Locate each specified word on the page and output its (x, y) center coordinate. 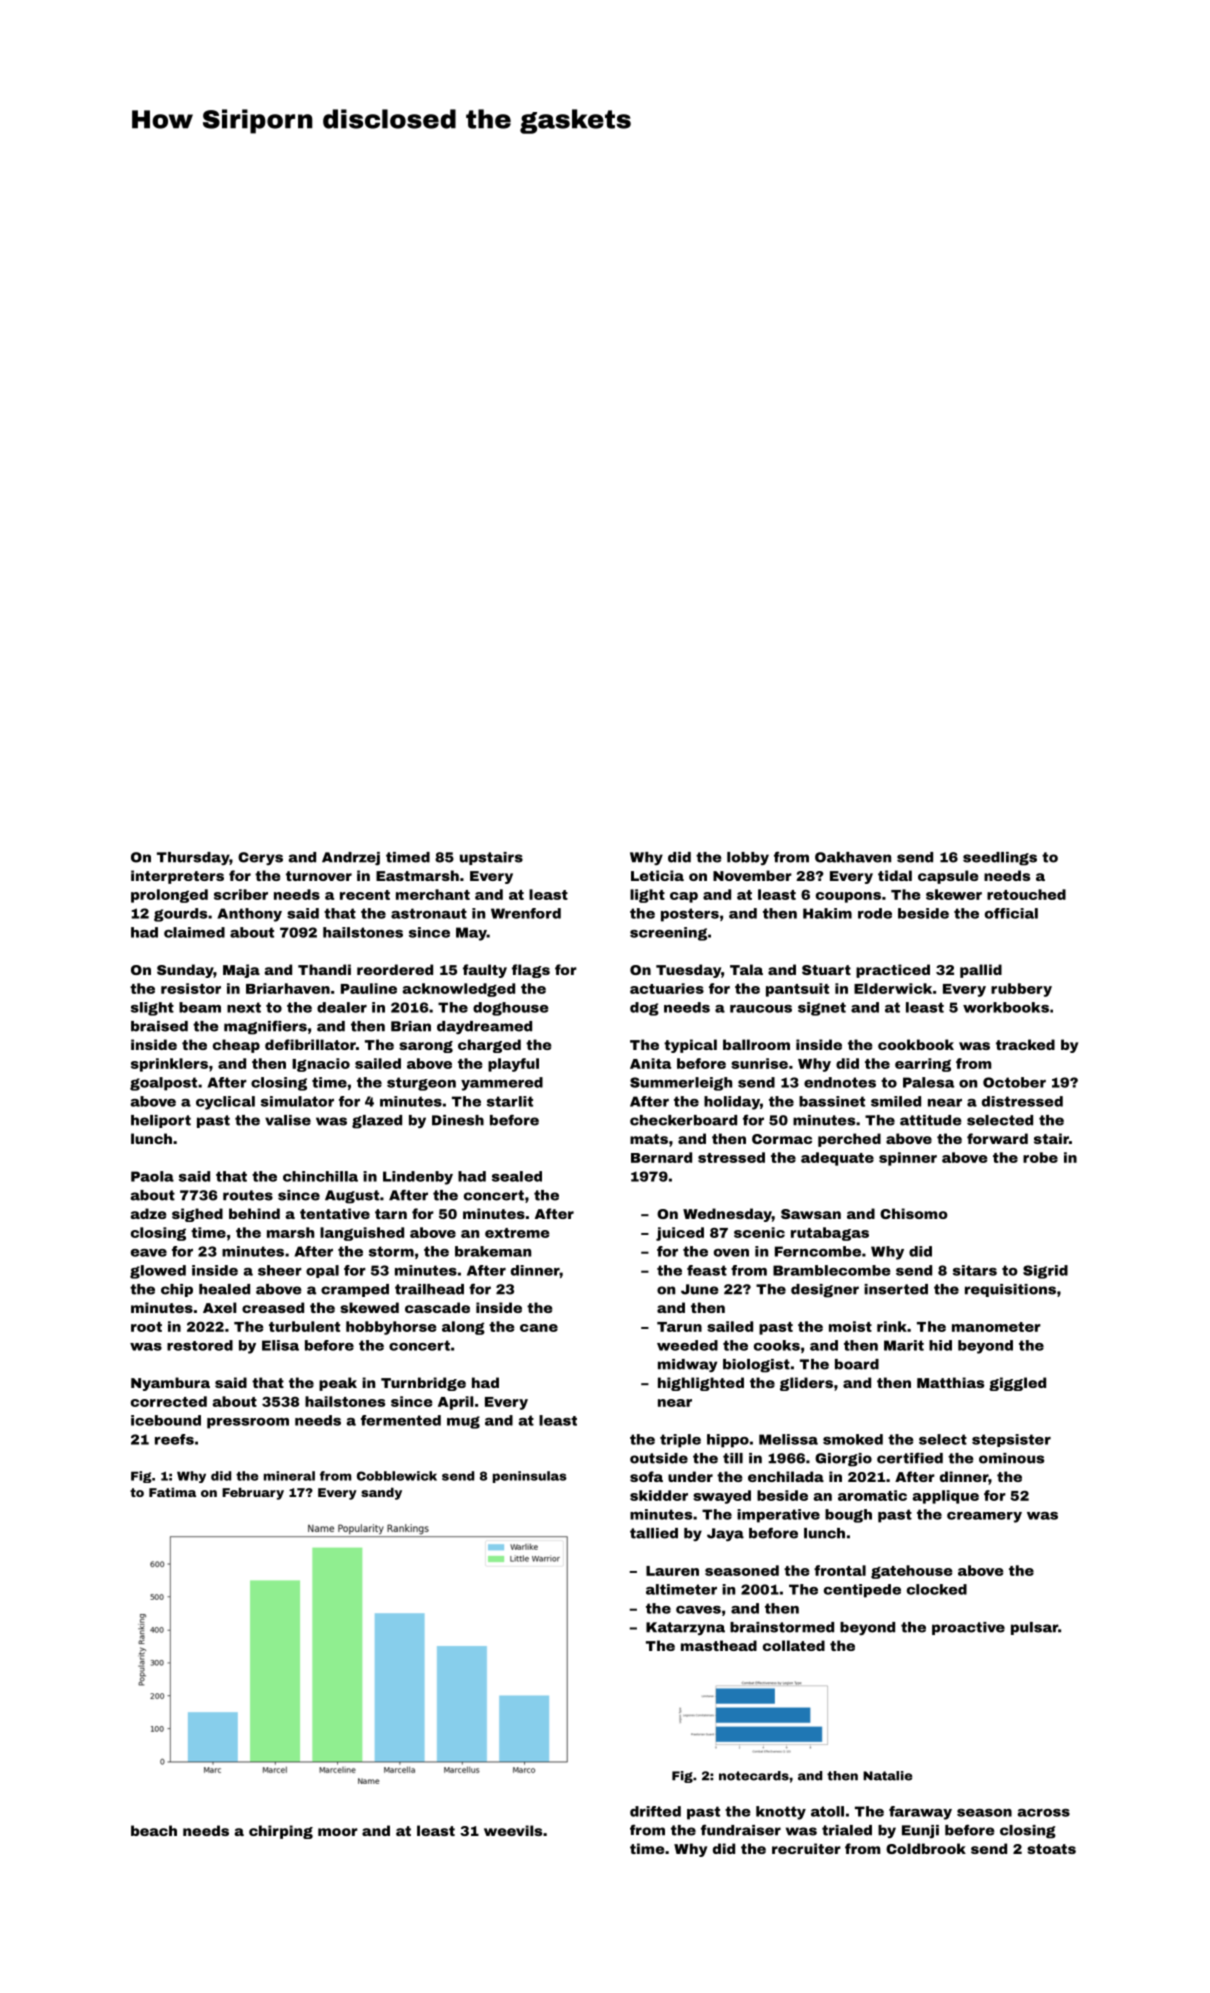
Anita (650, 1063)
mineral (289, 1476)
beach (154, 1830)
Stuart (826, 970)
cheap (236, 1046)
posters (690, 915)
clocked (937, 1589)
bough (848, 1516)
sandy (381, 1493)
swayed (722, 1497)
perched (849, 1140)
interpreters (177, 877)
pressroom (248, 1423)
